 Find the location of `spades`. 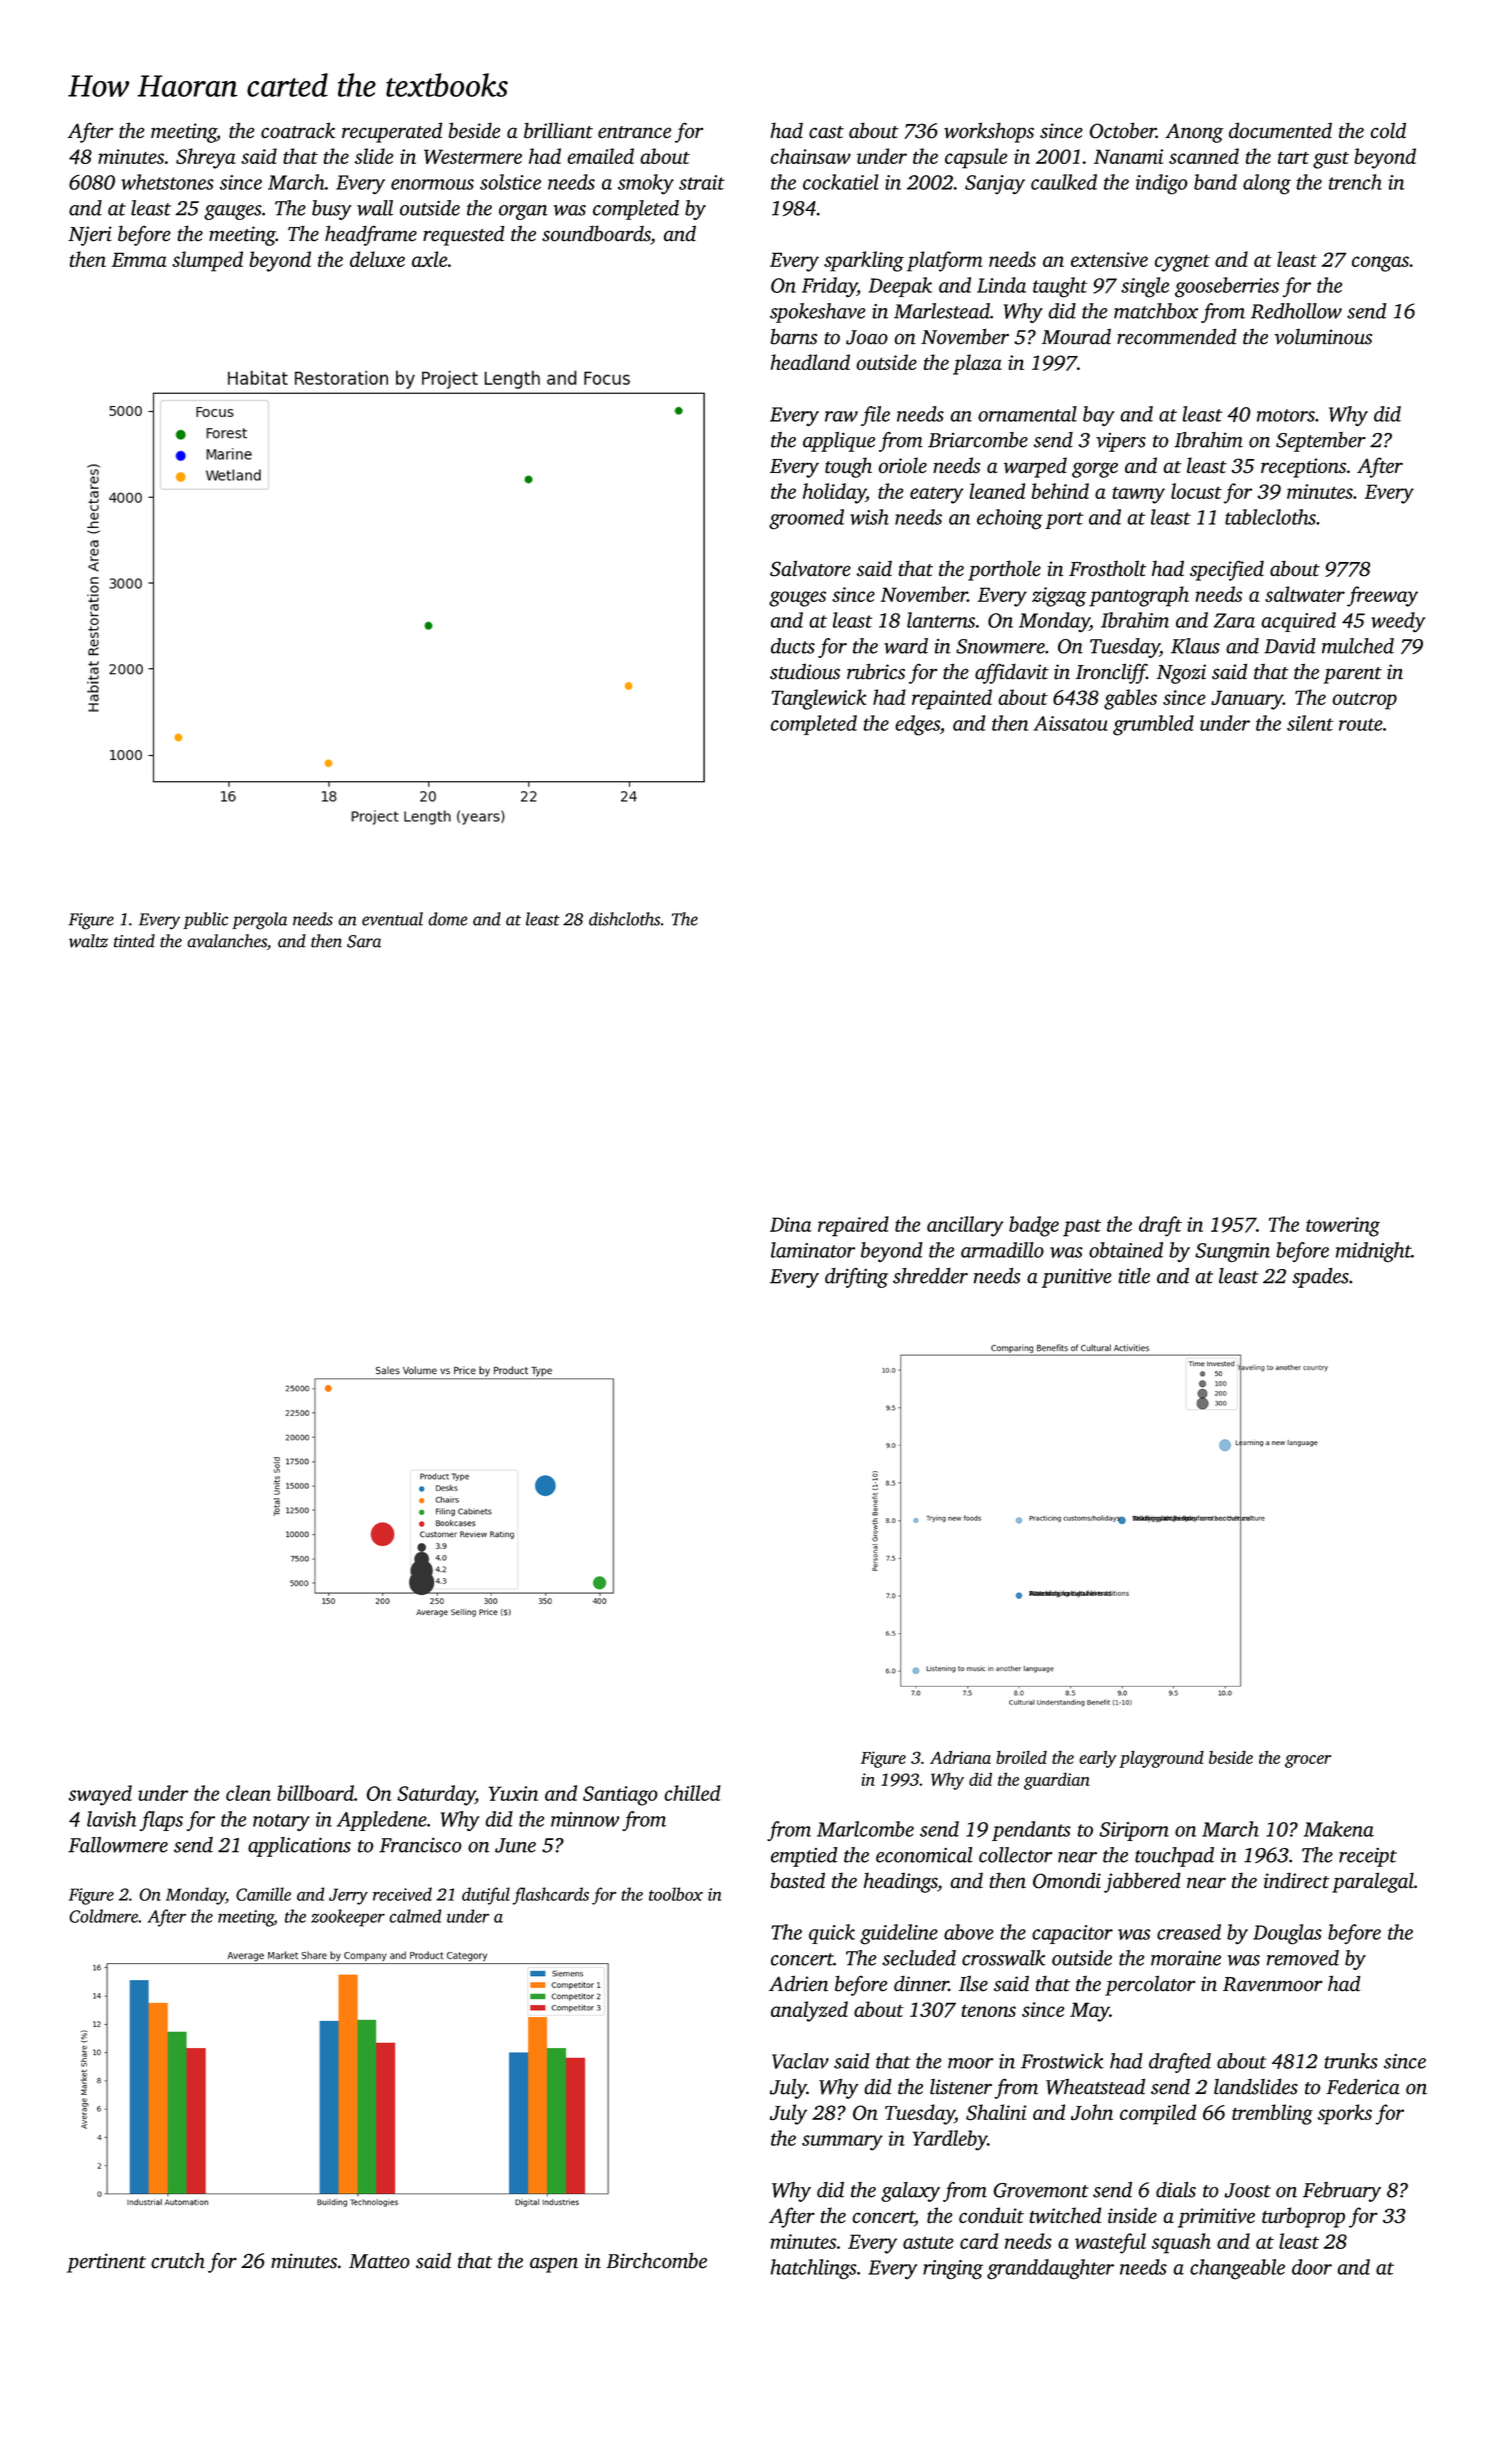

spades is located at coordinates (1320, 1278).
